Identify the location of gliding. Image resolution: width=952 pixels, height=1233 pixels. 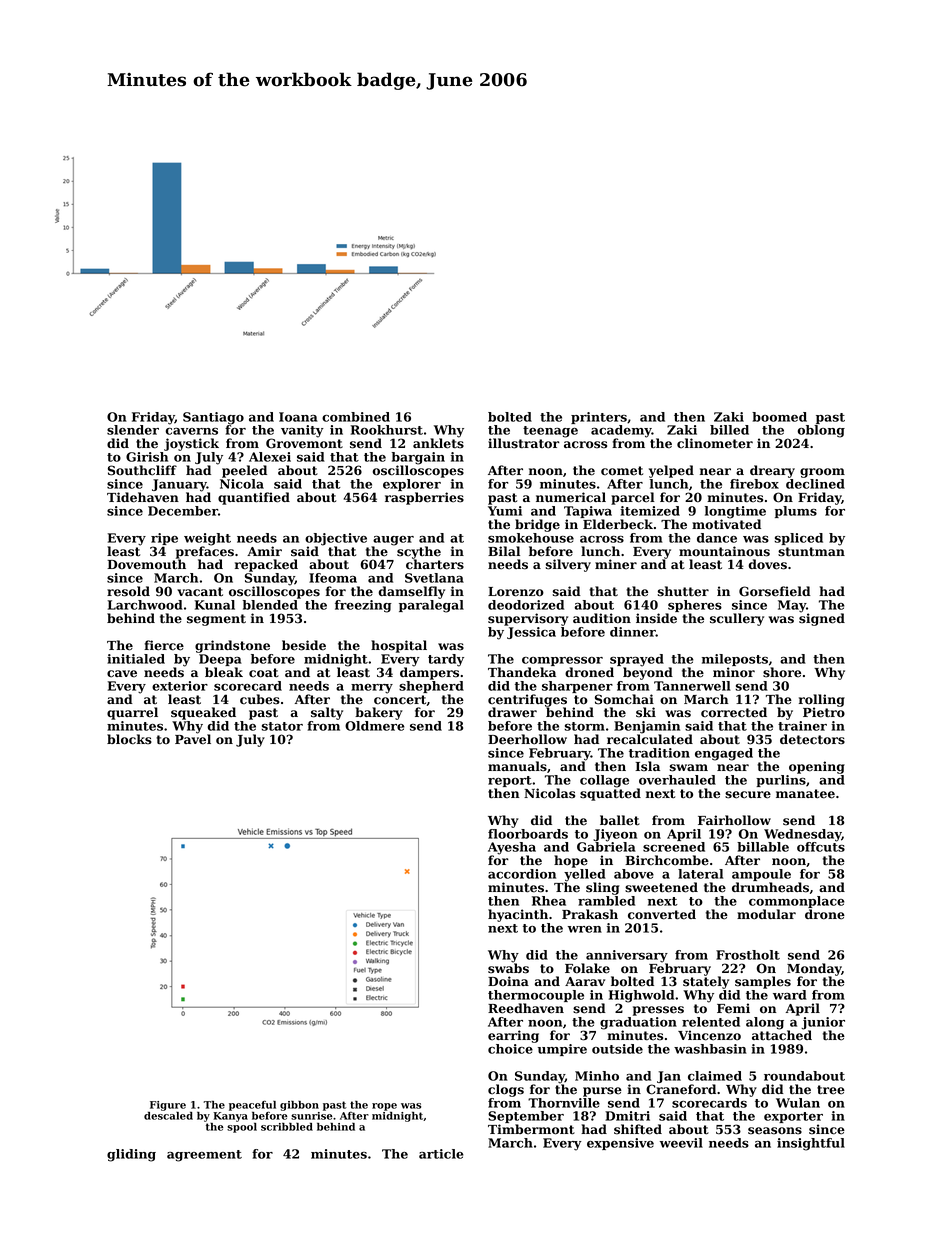
(131, 1155).
